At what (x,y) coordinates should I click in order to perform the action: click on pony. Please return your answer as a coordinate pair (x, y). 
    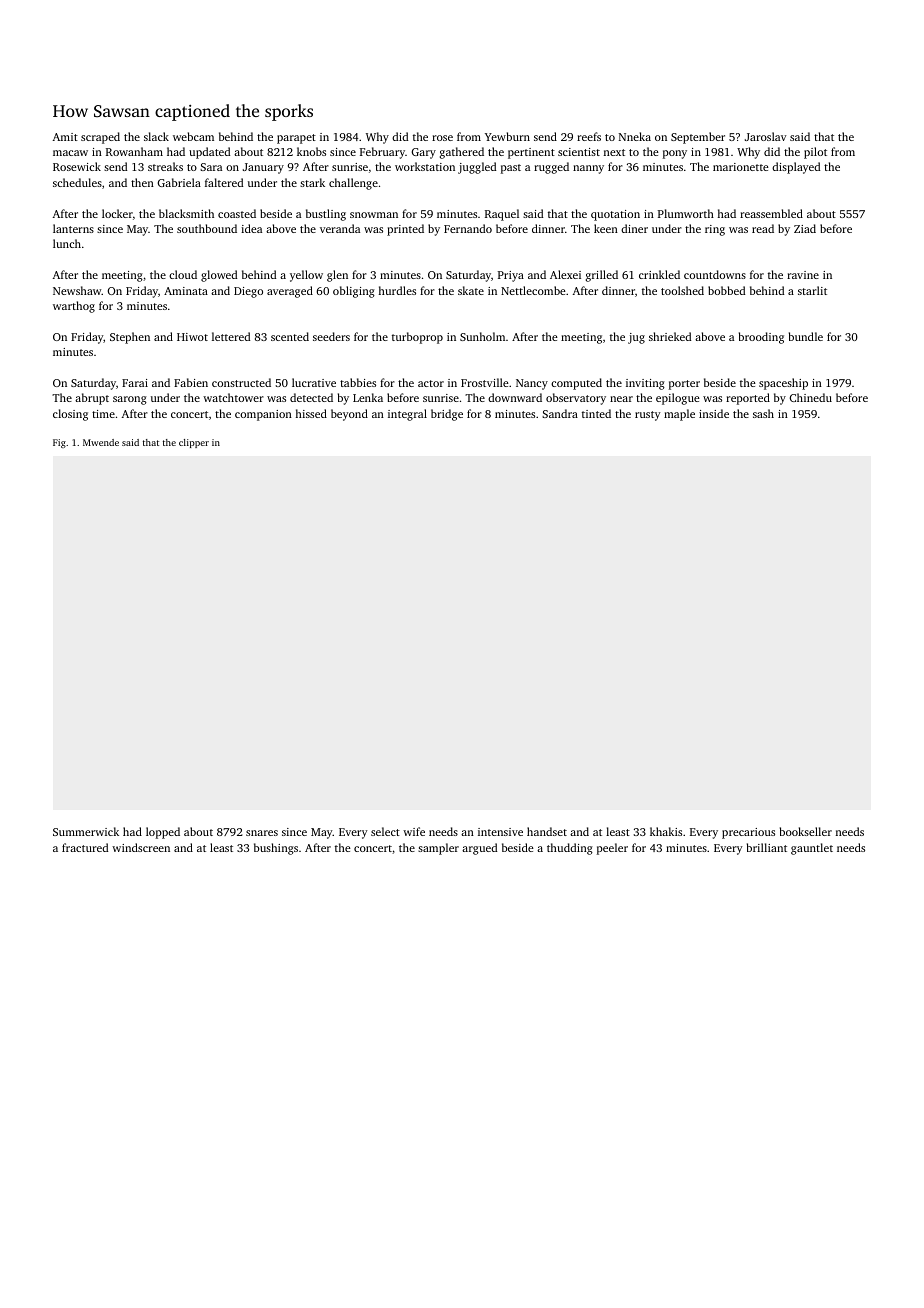
    Looking at the image, I should click on (675, 154).
